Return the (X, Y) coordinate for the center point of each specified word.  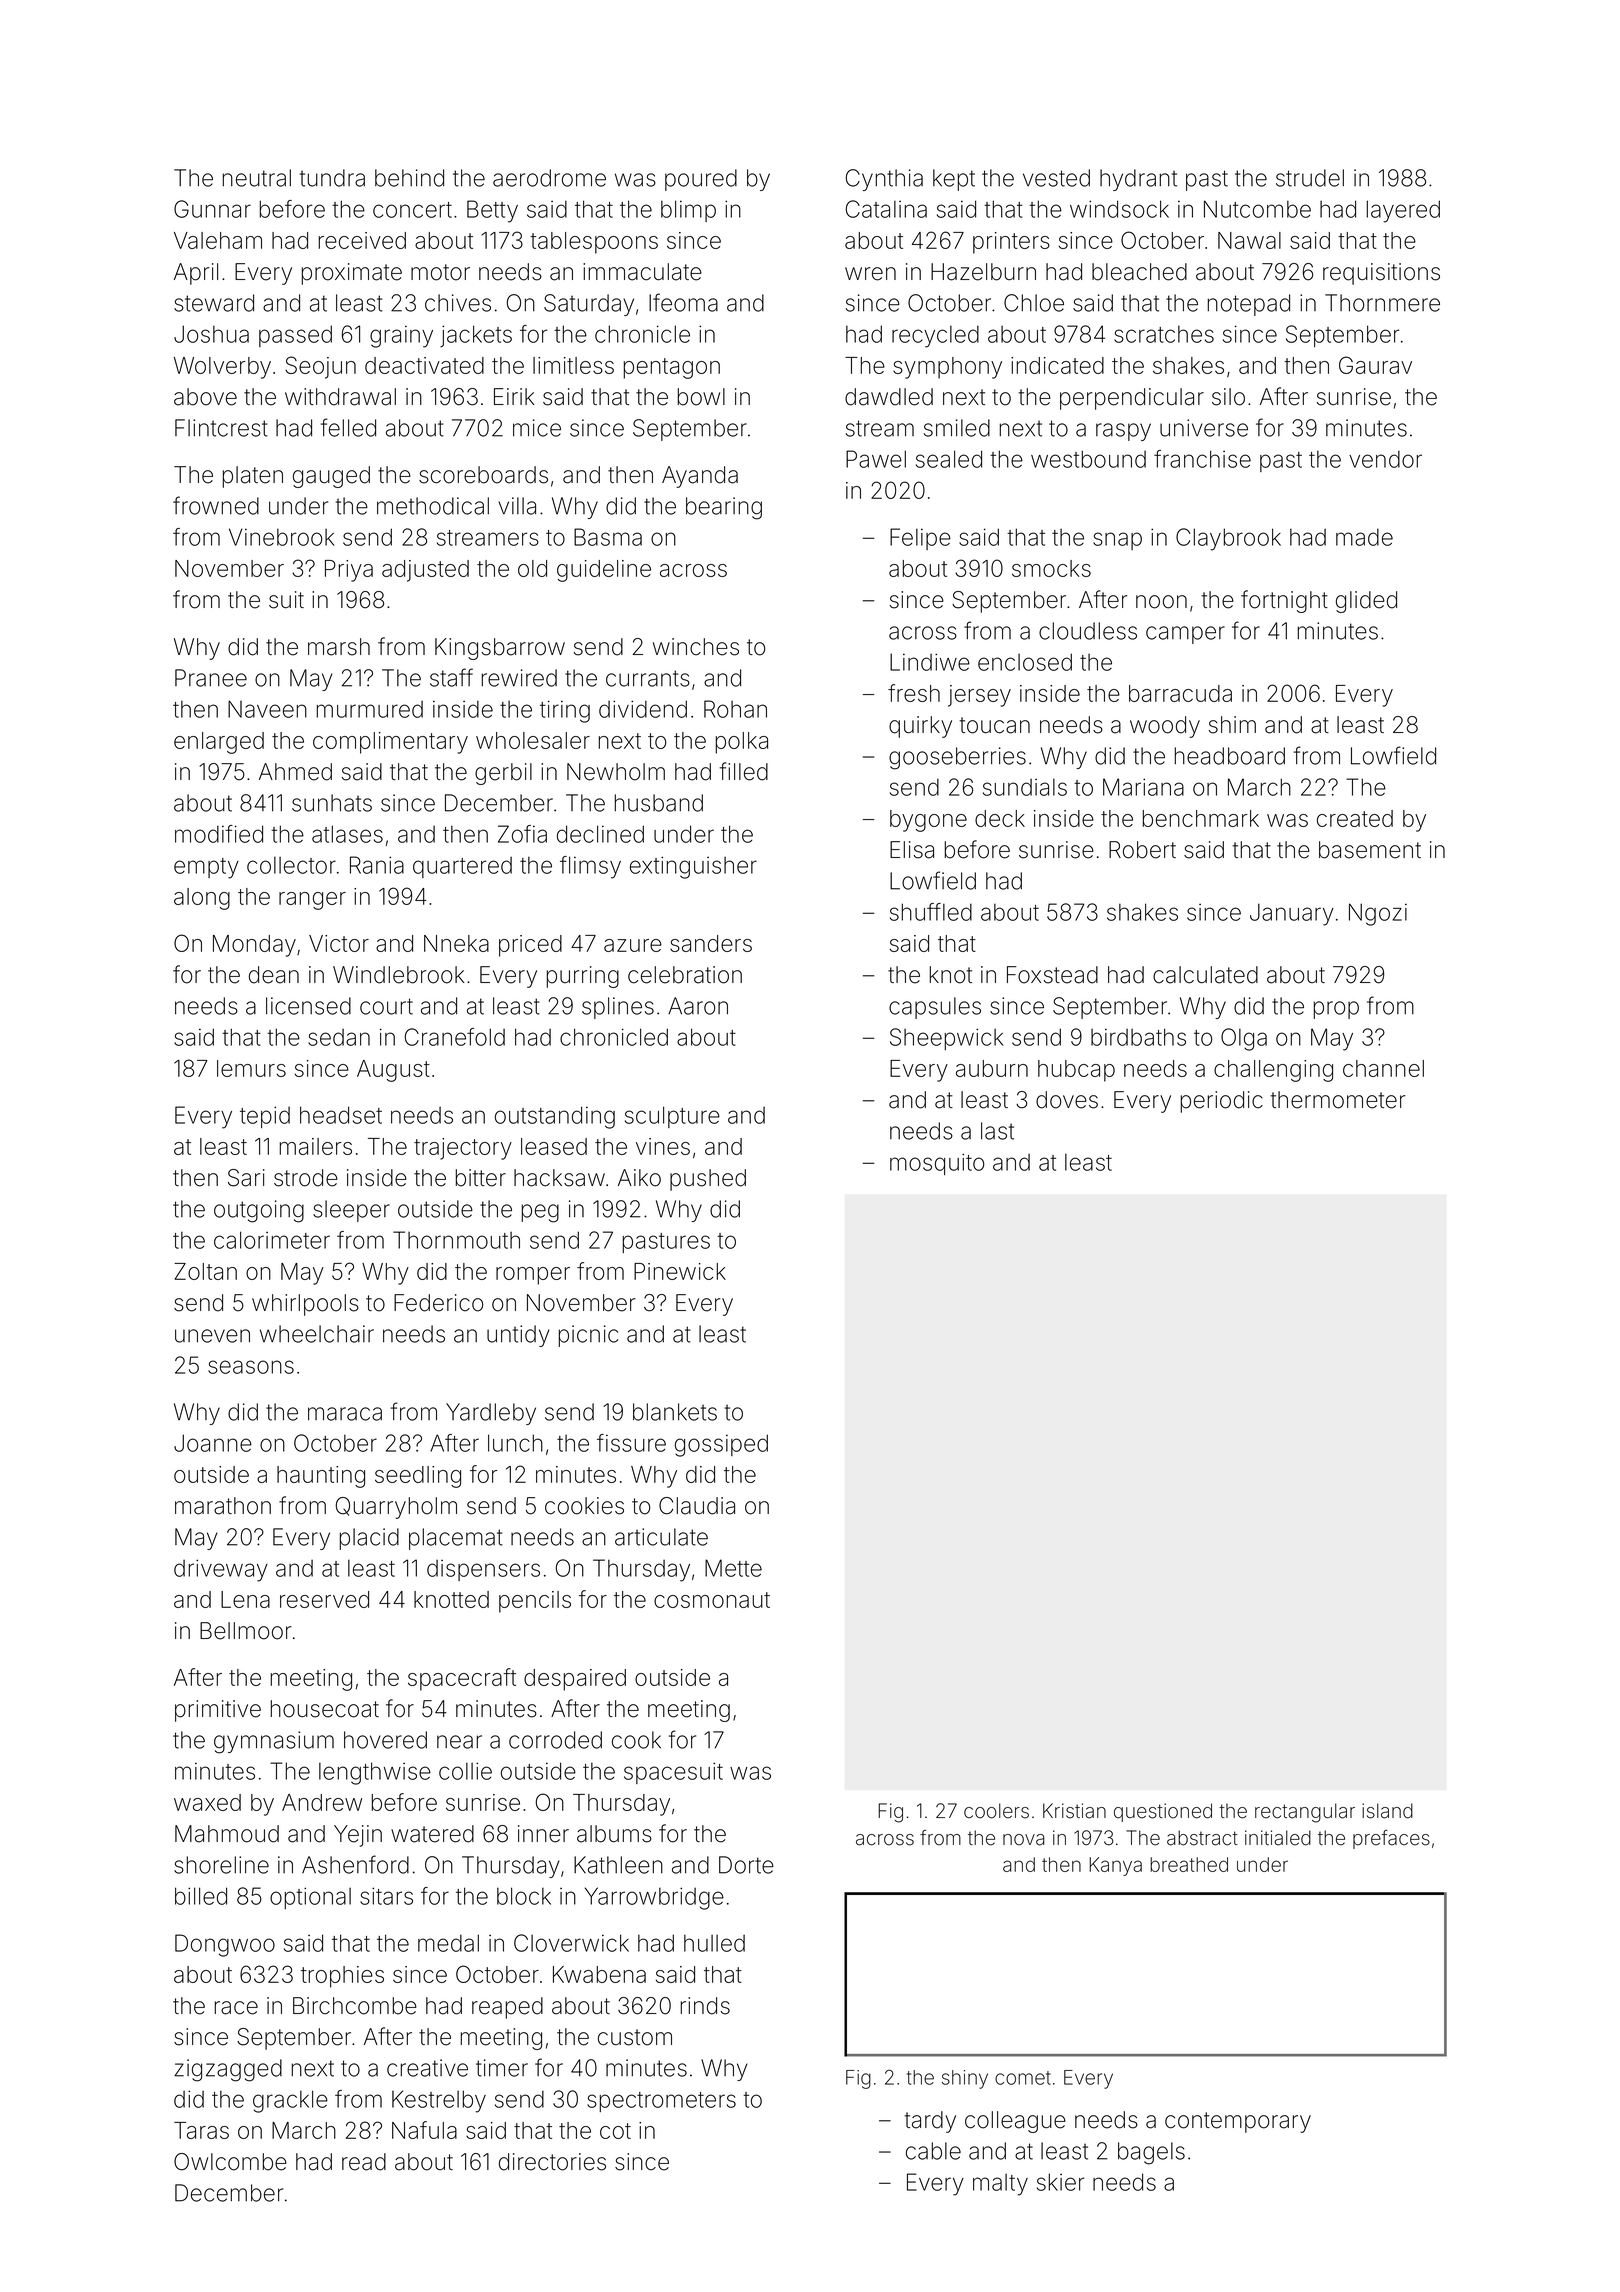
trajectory (463, 1149)
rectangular (1305, 1813)
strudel (1310, 178)
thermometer (1338, 1100)
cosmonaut (712, 1600)
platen (252, 477)
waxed (207, 1802)
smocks (1051, 568)
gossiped (721, 1445)
